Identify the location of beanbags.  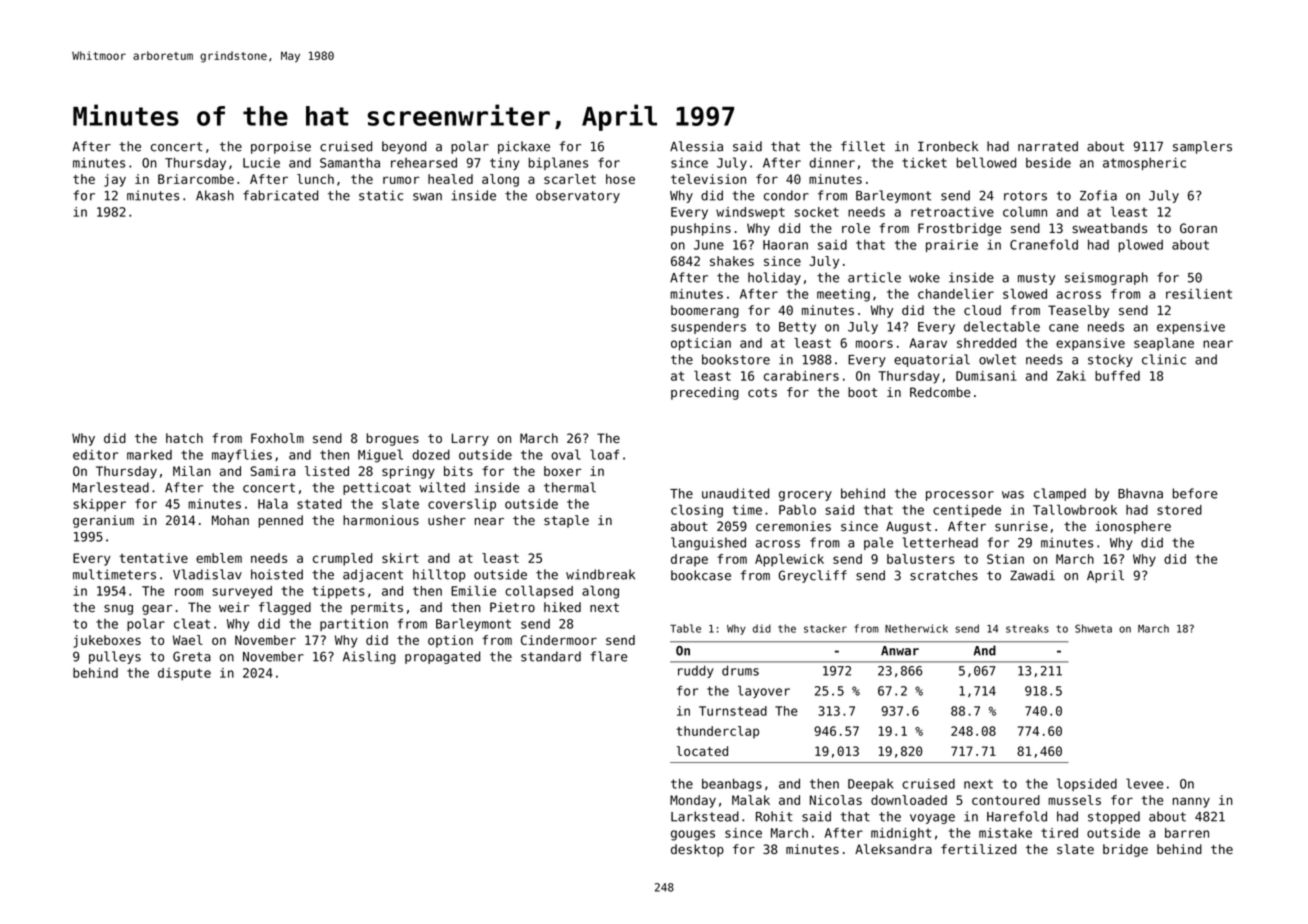
(732, 785).
